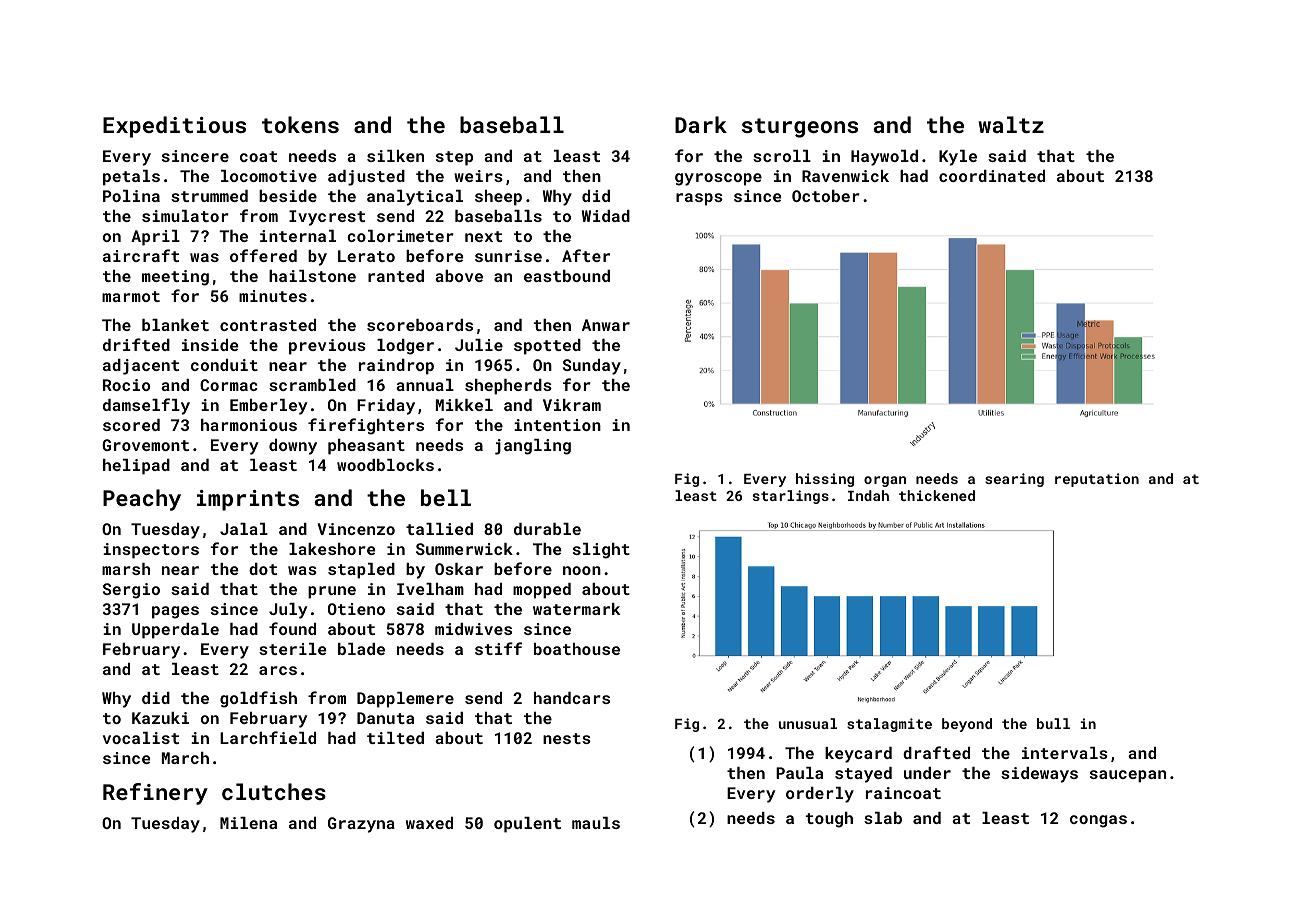  Describe the element at coordinates (1011, 124) in the screenshot. I see `waltz` at that location.
